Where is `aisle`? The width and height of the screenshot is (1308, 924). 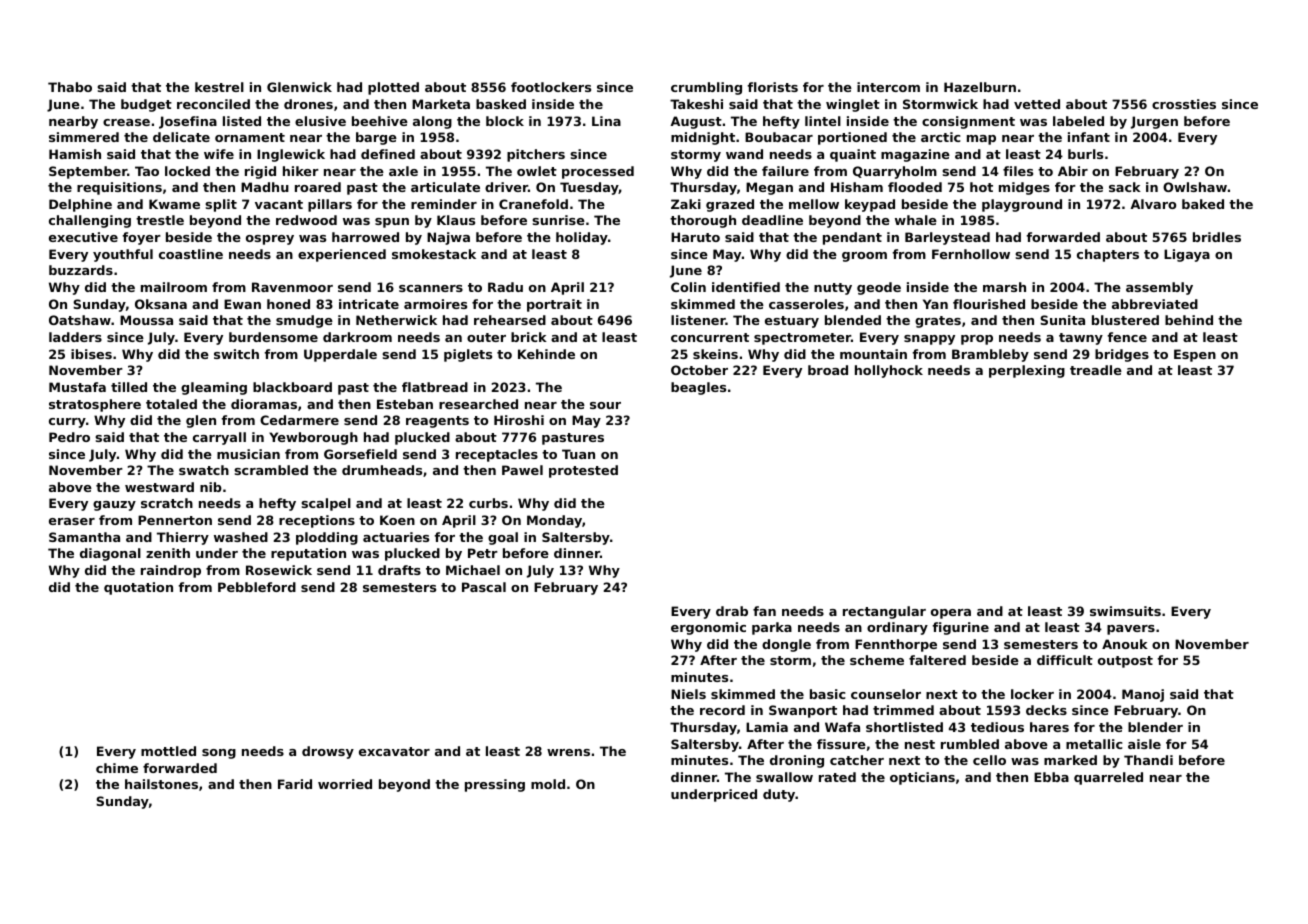
aisle is located at coordinates (1144, 744).
